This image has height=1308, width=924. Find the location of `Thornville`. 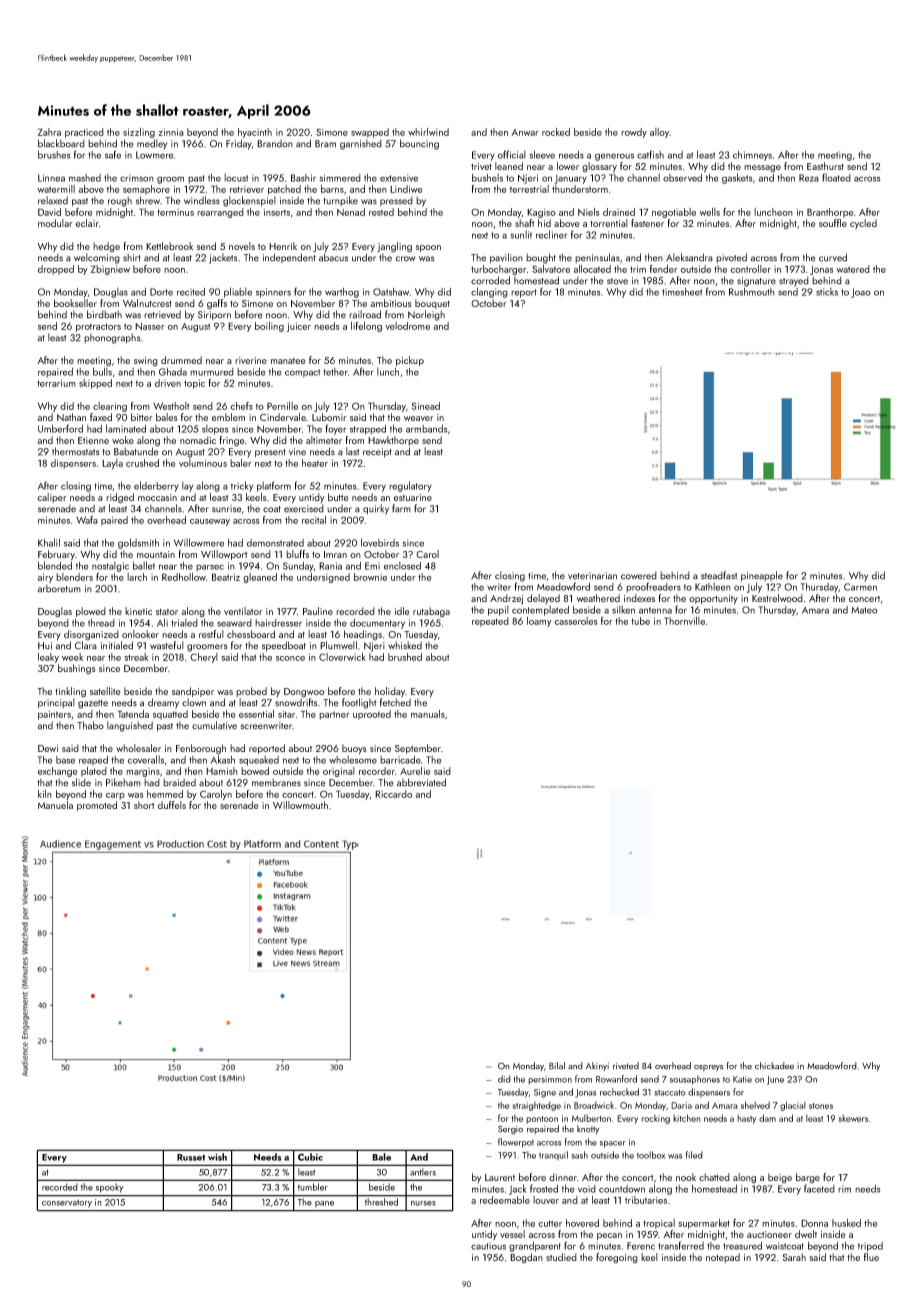

Thornville is located at coordinates (684, 621).
